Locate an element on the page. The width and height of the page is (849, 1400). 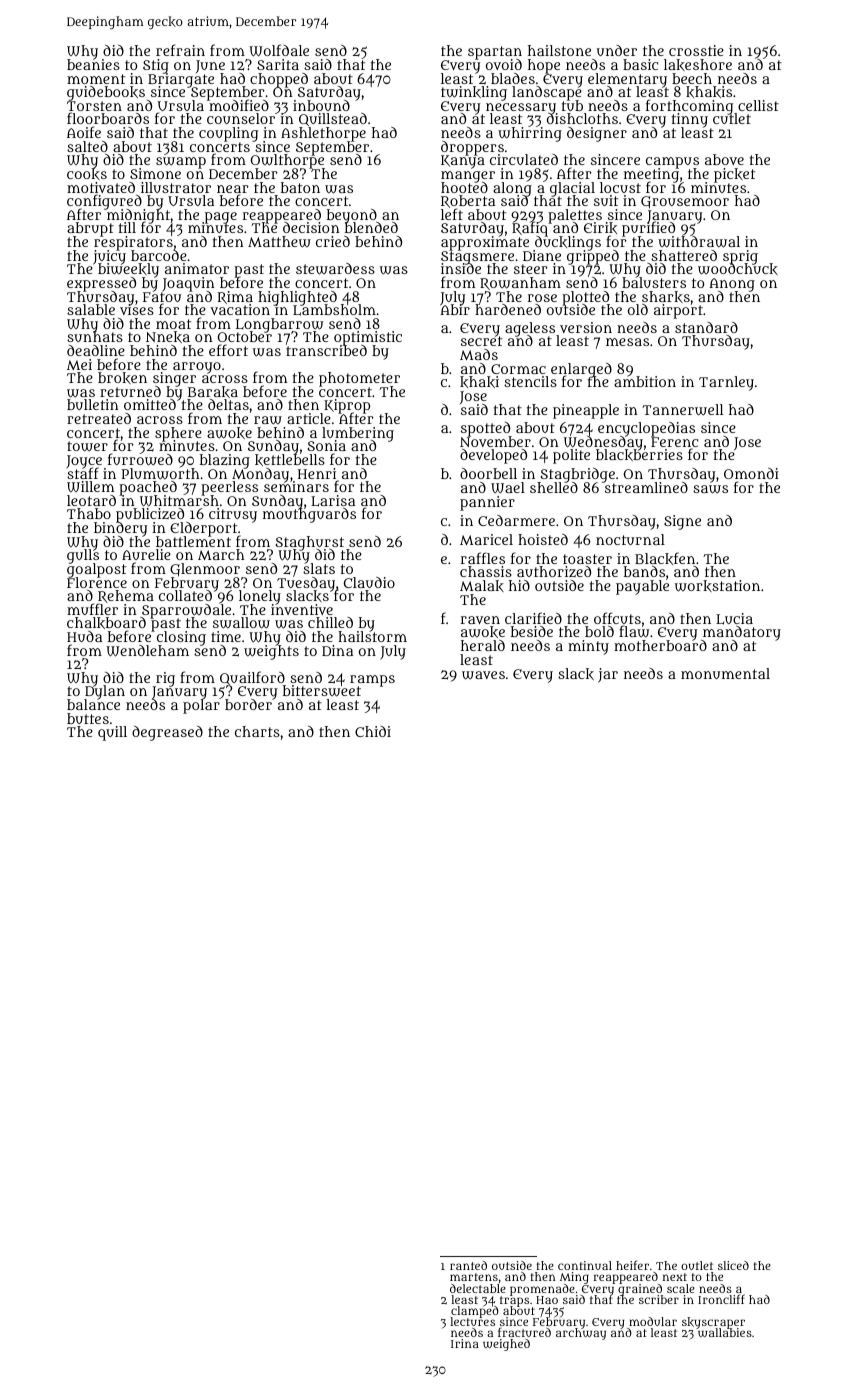
citrusy is located at coordinates (233, 516).
